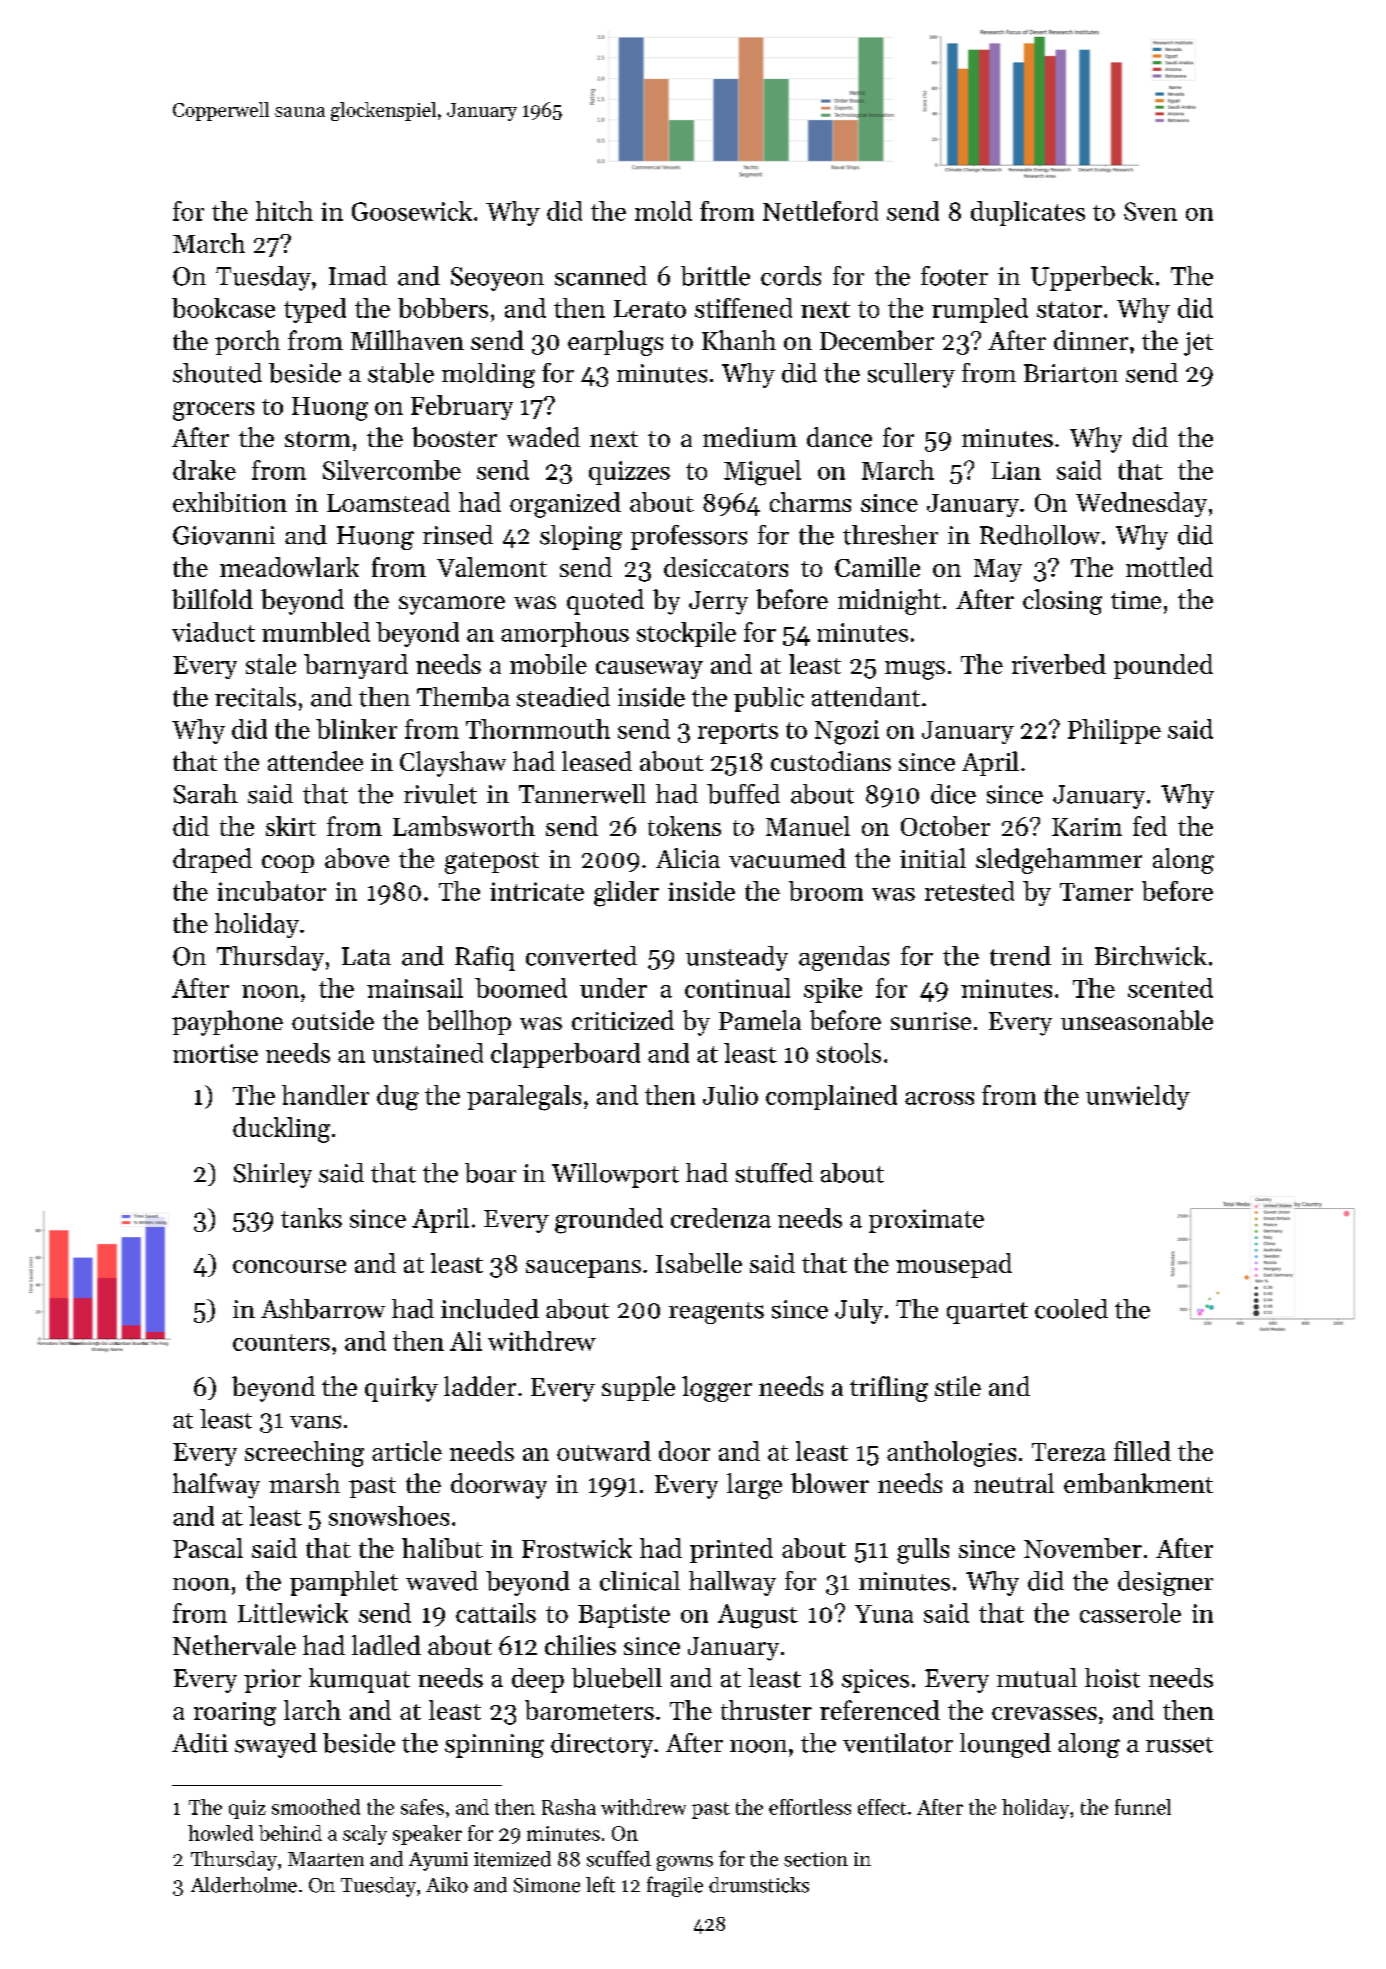  Describe the element at coordinates (1112, 1678) in the document. I see `hoist` at that location.
